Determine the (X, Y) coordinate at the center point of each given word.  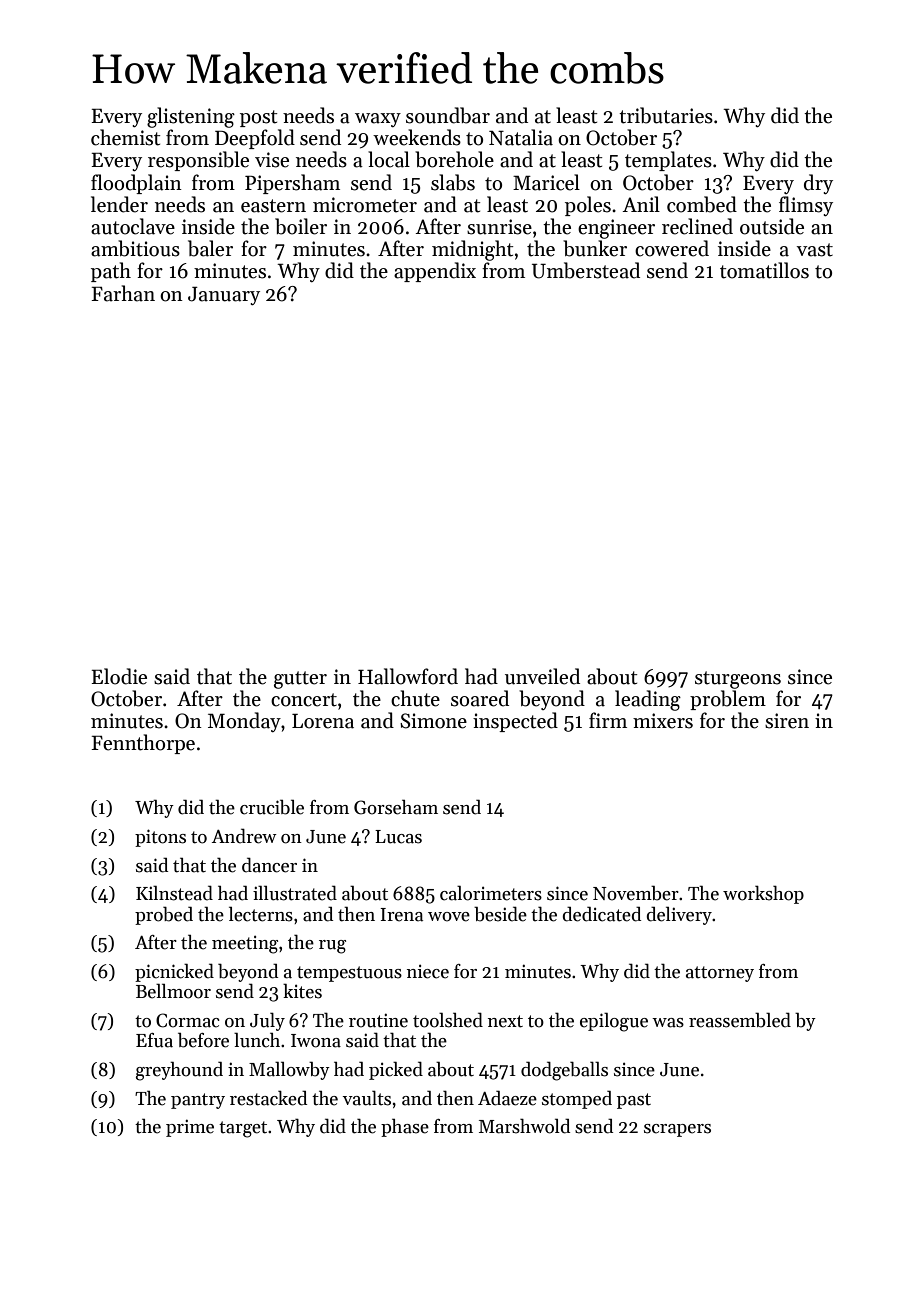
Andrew (244, 836)
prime (190, 1128)
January (224, 296)
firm (608, 720)
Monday (244, 722)
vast (814, 250)
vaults (366, 1098)
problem (728, 700)
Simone (433, 721)
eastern (273, 206)
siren (787, 721)
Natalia (521, 137)
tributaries (666, 115)
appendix (435, 272)
